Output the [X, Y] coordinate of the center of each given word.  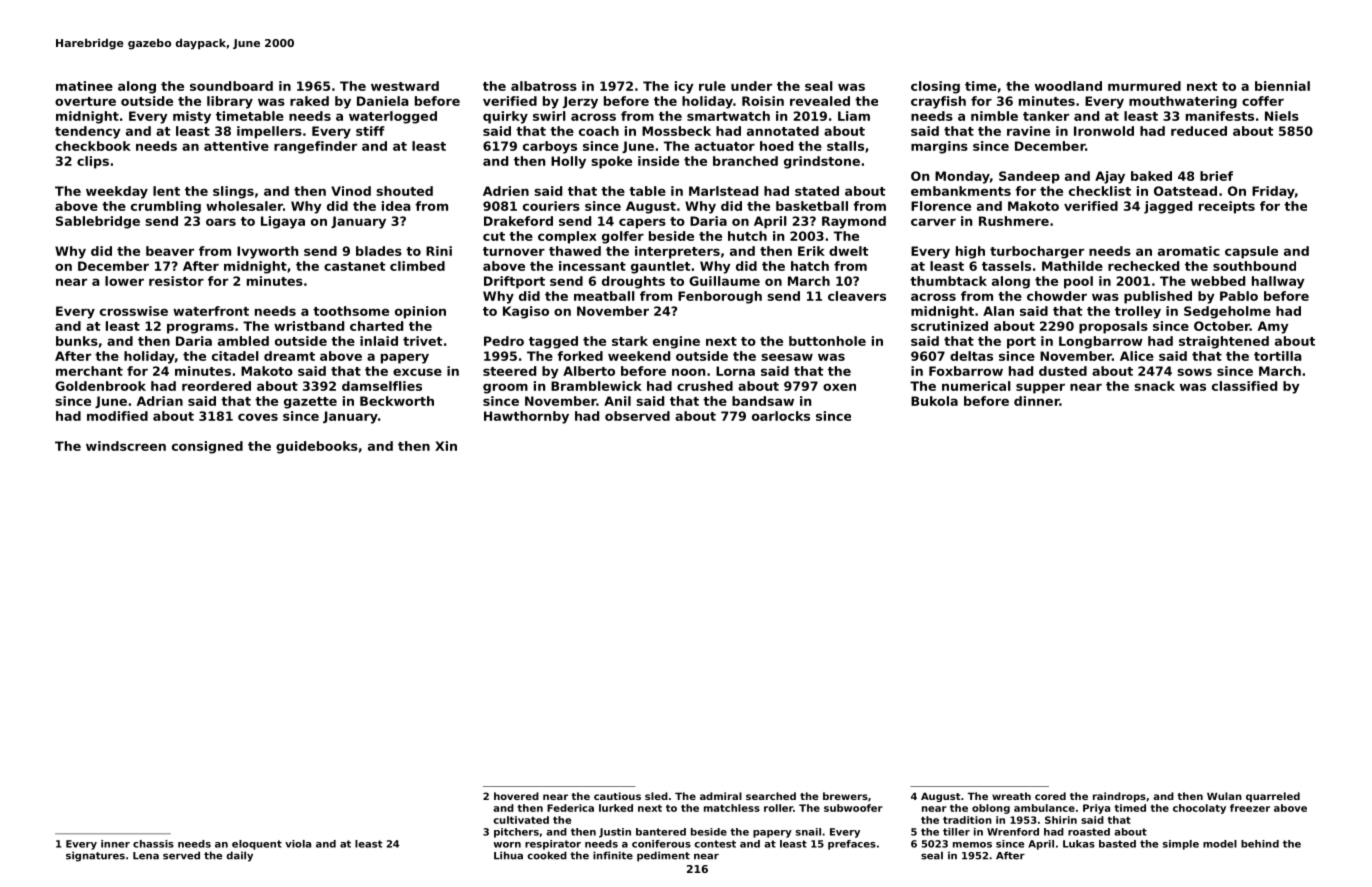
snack [1154, 386]
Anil [617, 401]
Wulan [1224, 796]
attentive [236, 146]
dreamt [289, 356]
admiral [721, 796]
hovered [516, 796]
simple [1181, 845]
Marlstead [723, 191]
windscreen [126, 446]
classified [1244, 386]
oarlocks [781, 416]
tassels [1006, 266]
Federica [570, 808]
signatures [95, 856]
